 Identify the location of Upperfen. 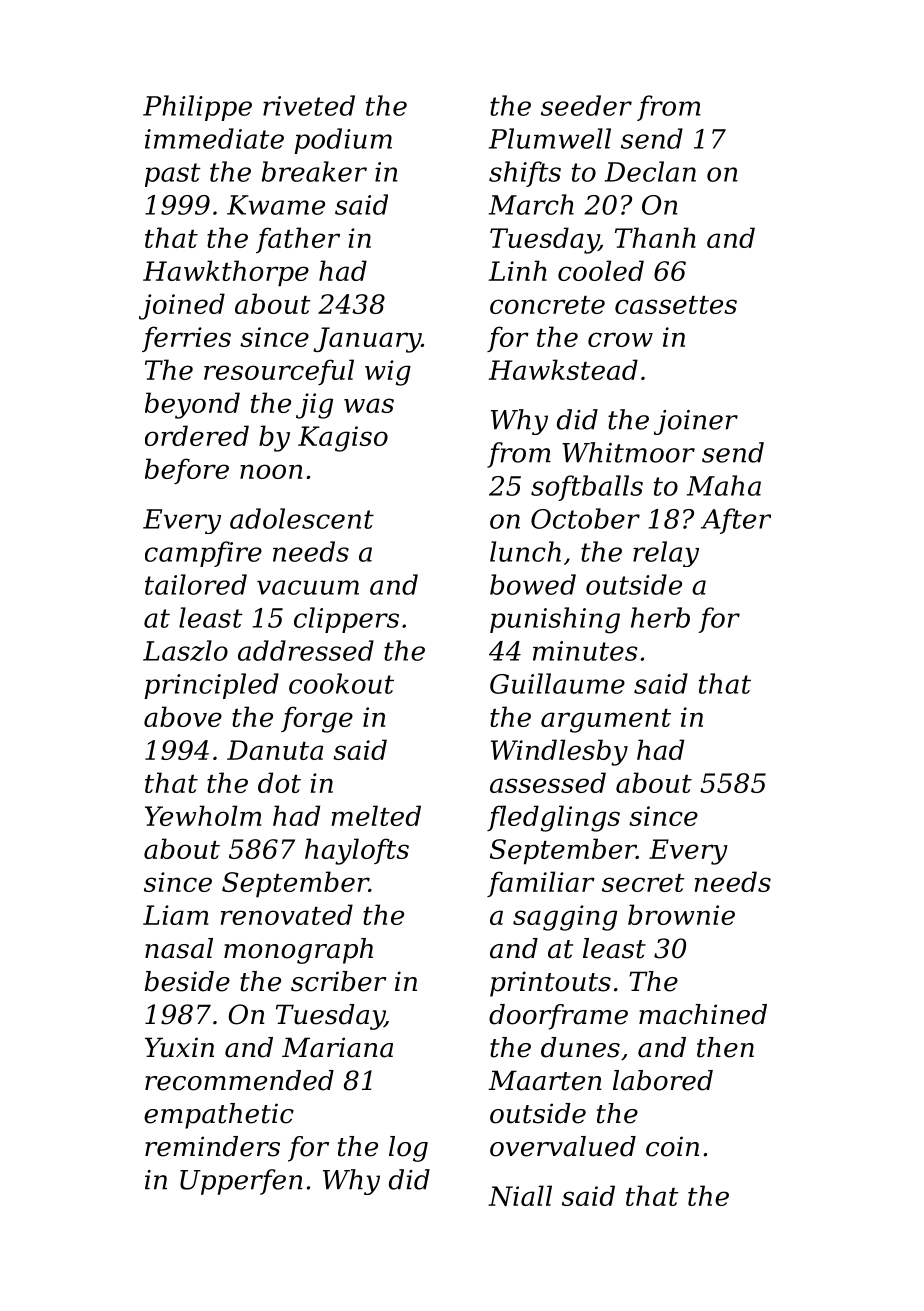
(241, 1182).
